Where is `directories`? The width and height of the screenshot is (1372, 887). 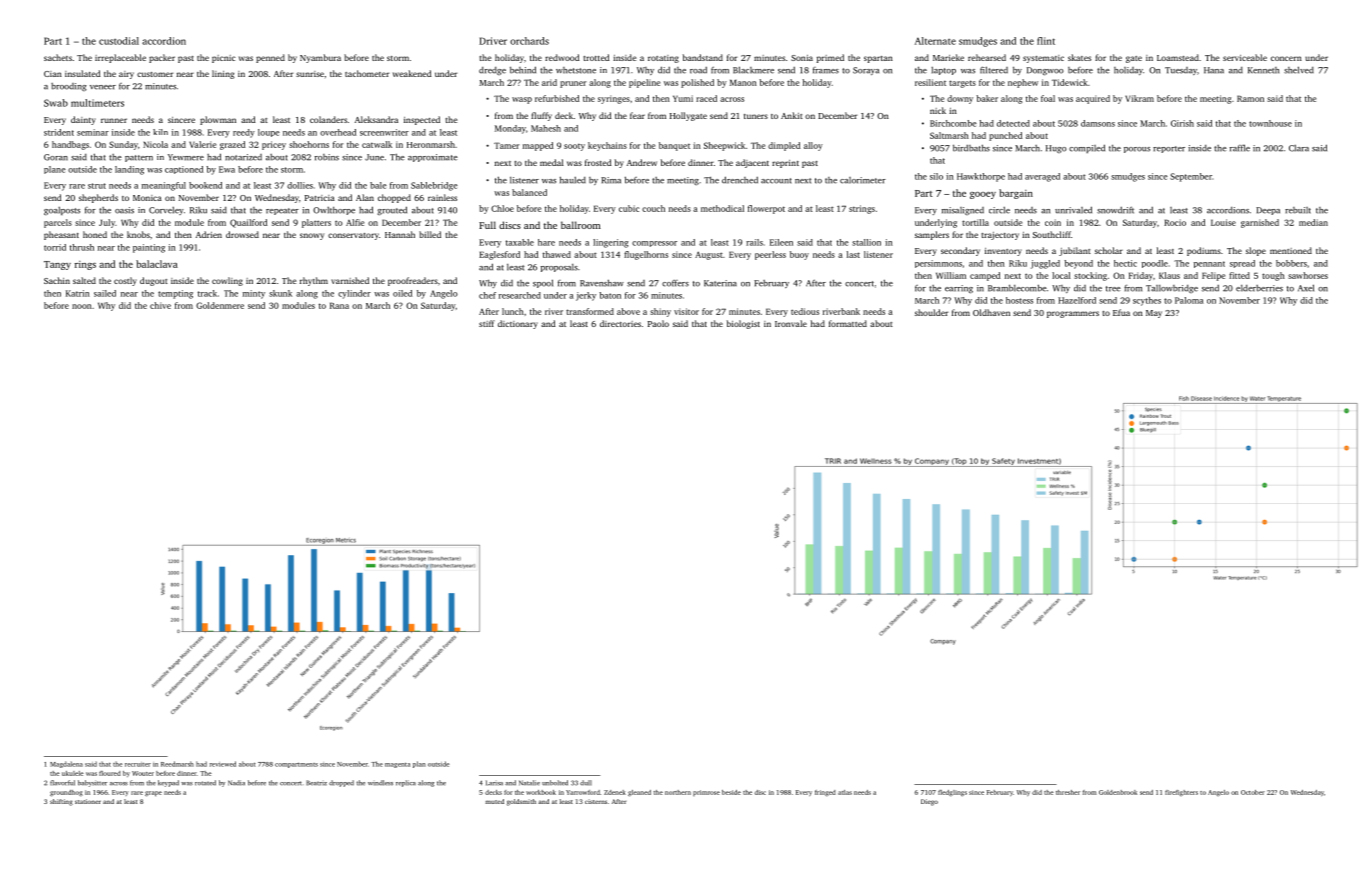
directories is located at coordinates (620, 323).
